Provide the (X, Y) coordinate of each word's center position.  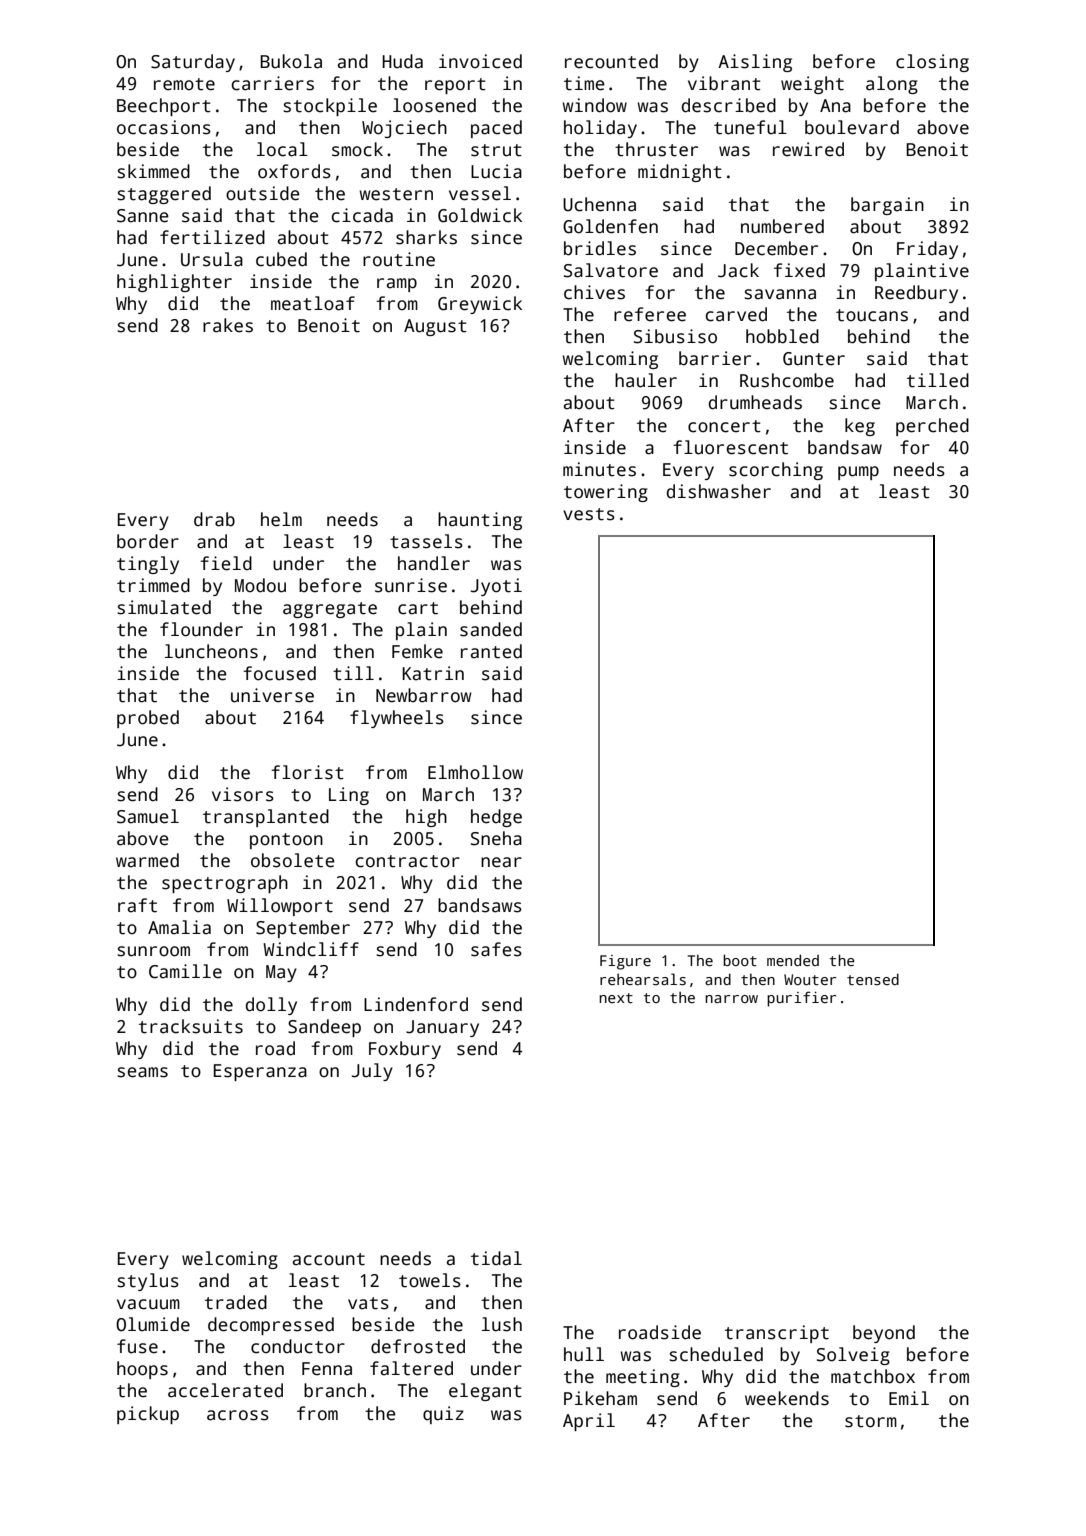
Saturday (193, 63)
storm (871, 1421)
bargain (887, 206)
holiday (600, 129)
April (589, 1422)
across (238, 1415)
